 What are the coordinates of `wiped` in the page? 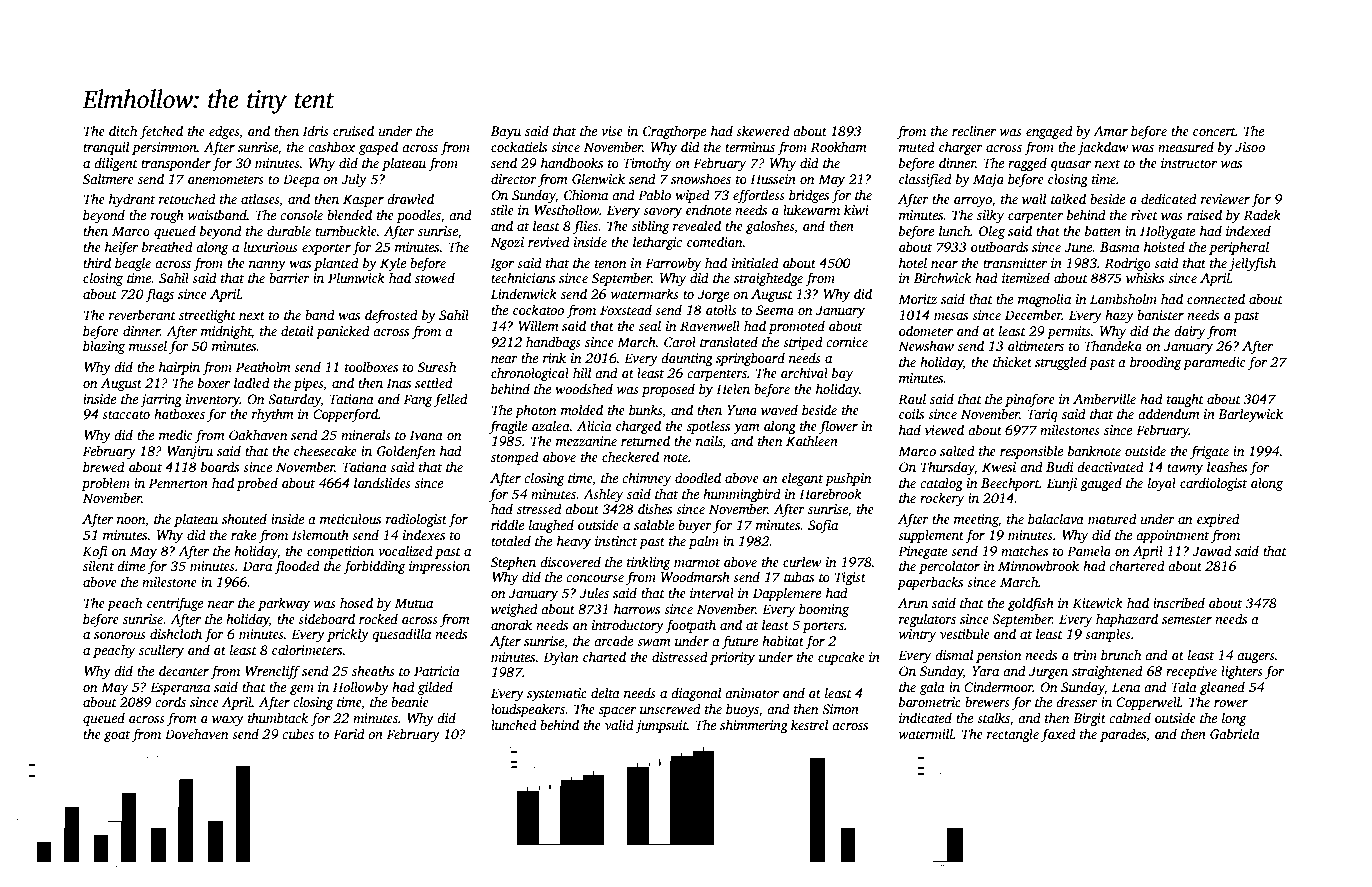 It's located at (692, 196).
